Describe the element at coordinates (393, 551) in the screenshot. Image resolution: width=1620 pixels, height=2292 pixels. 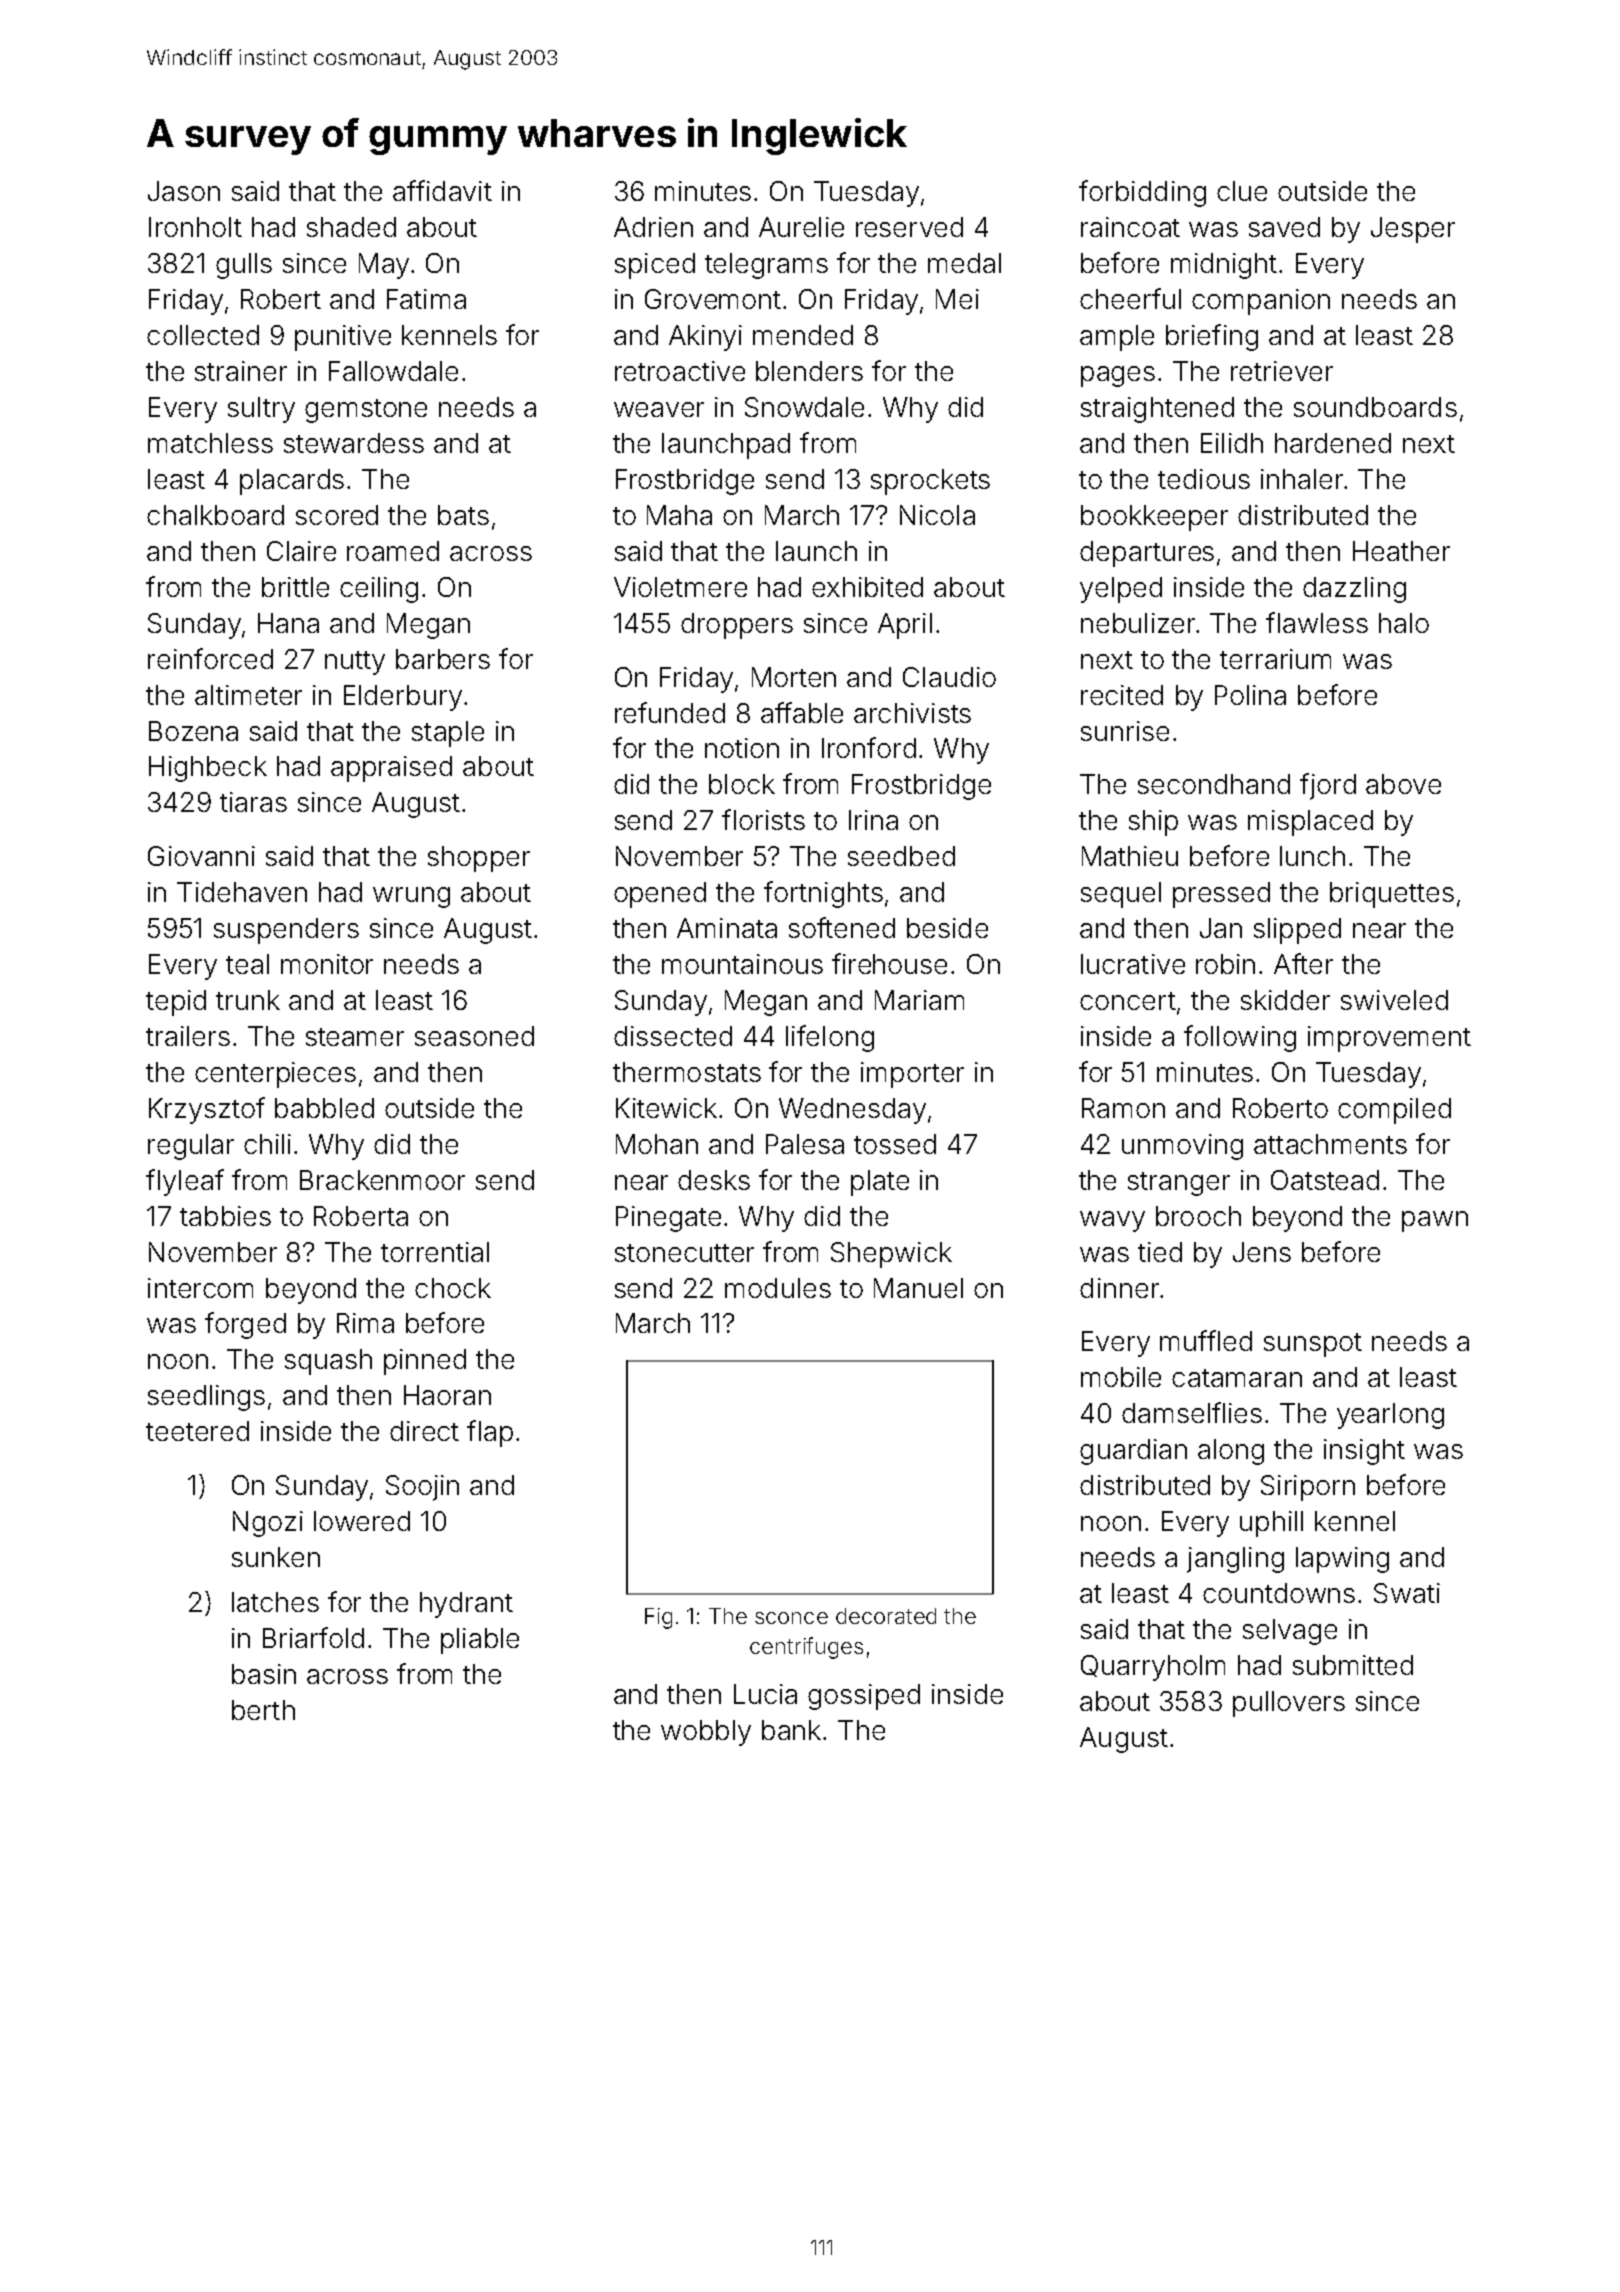
I see `roamed` at that location.
